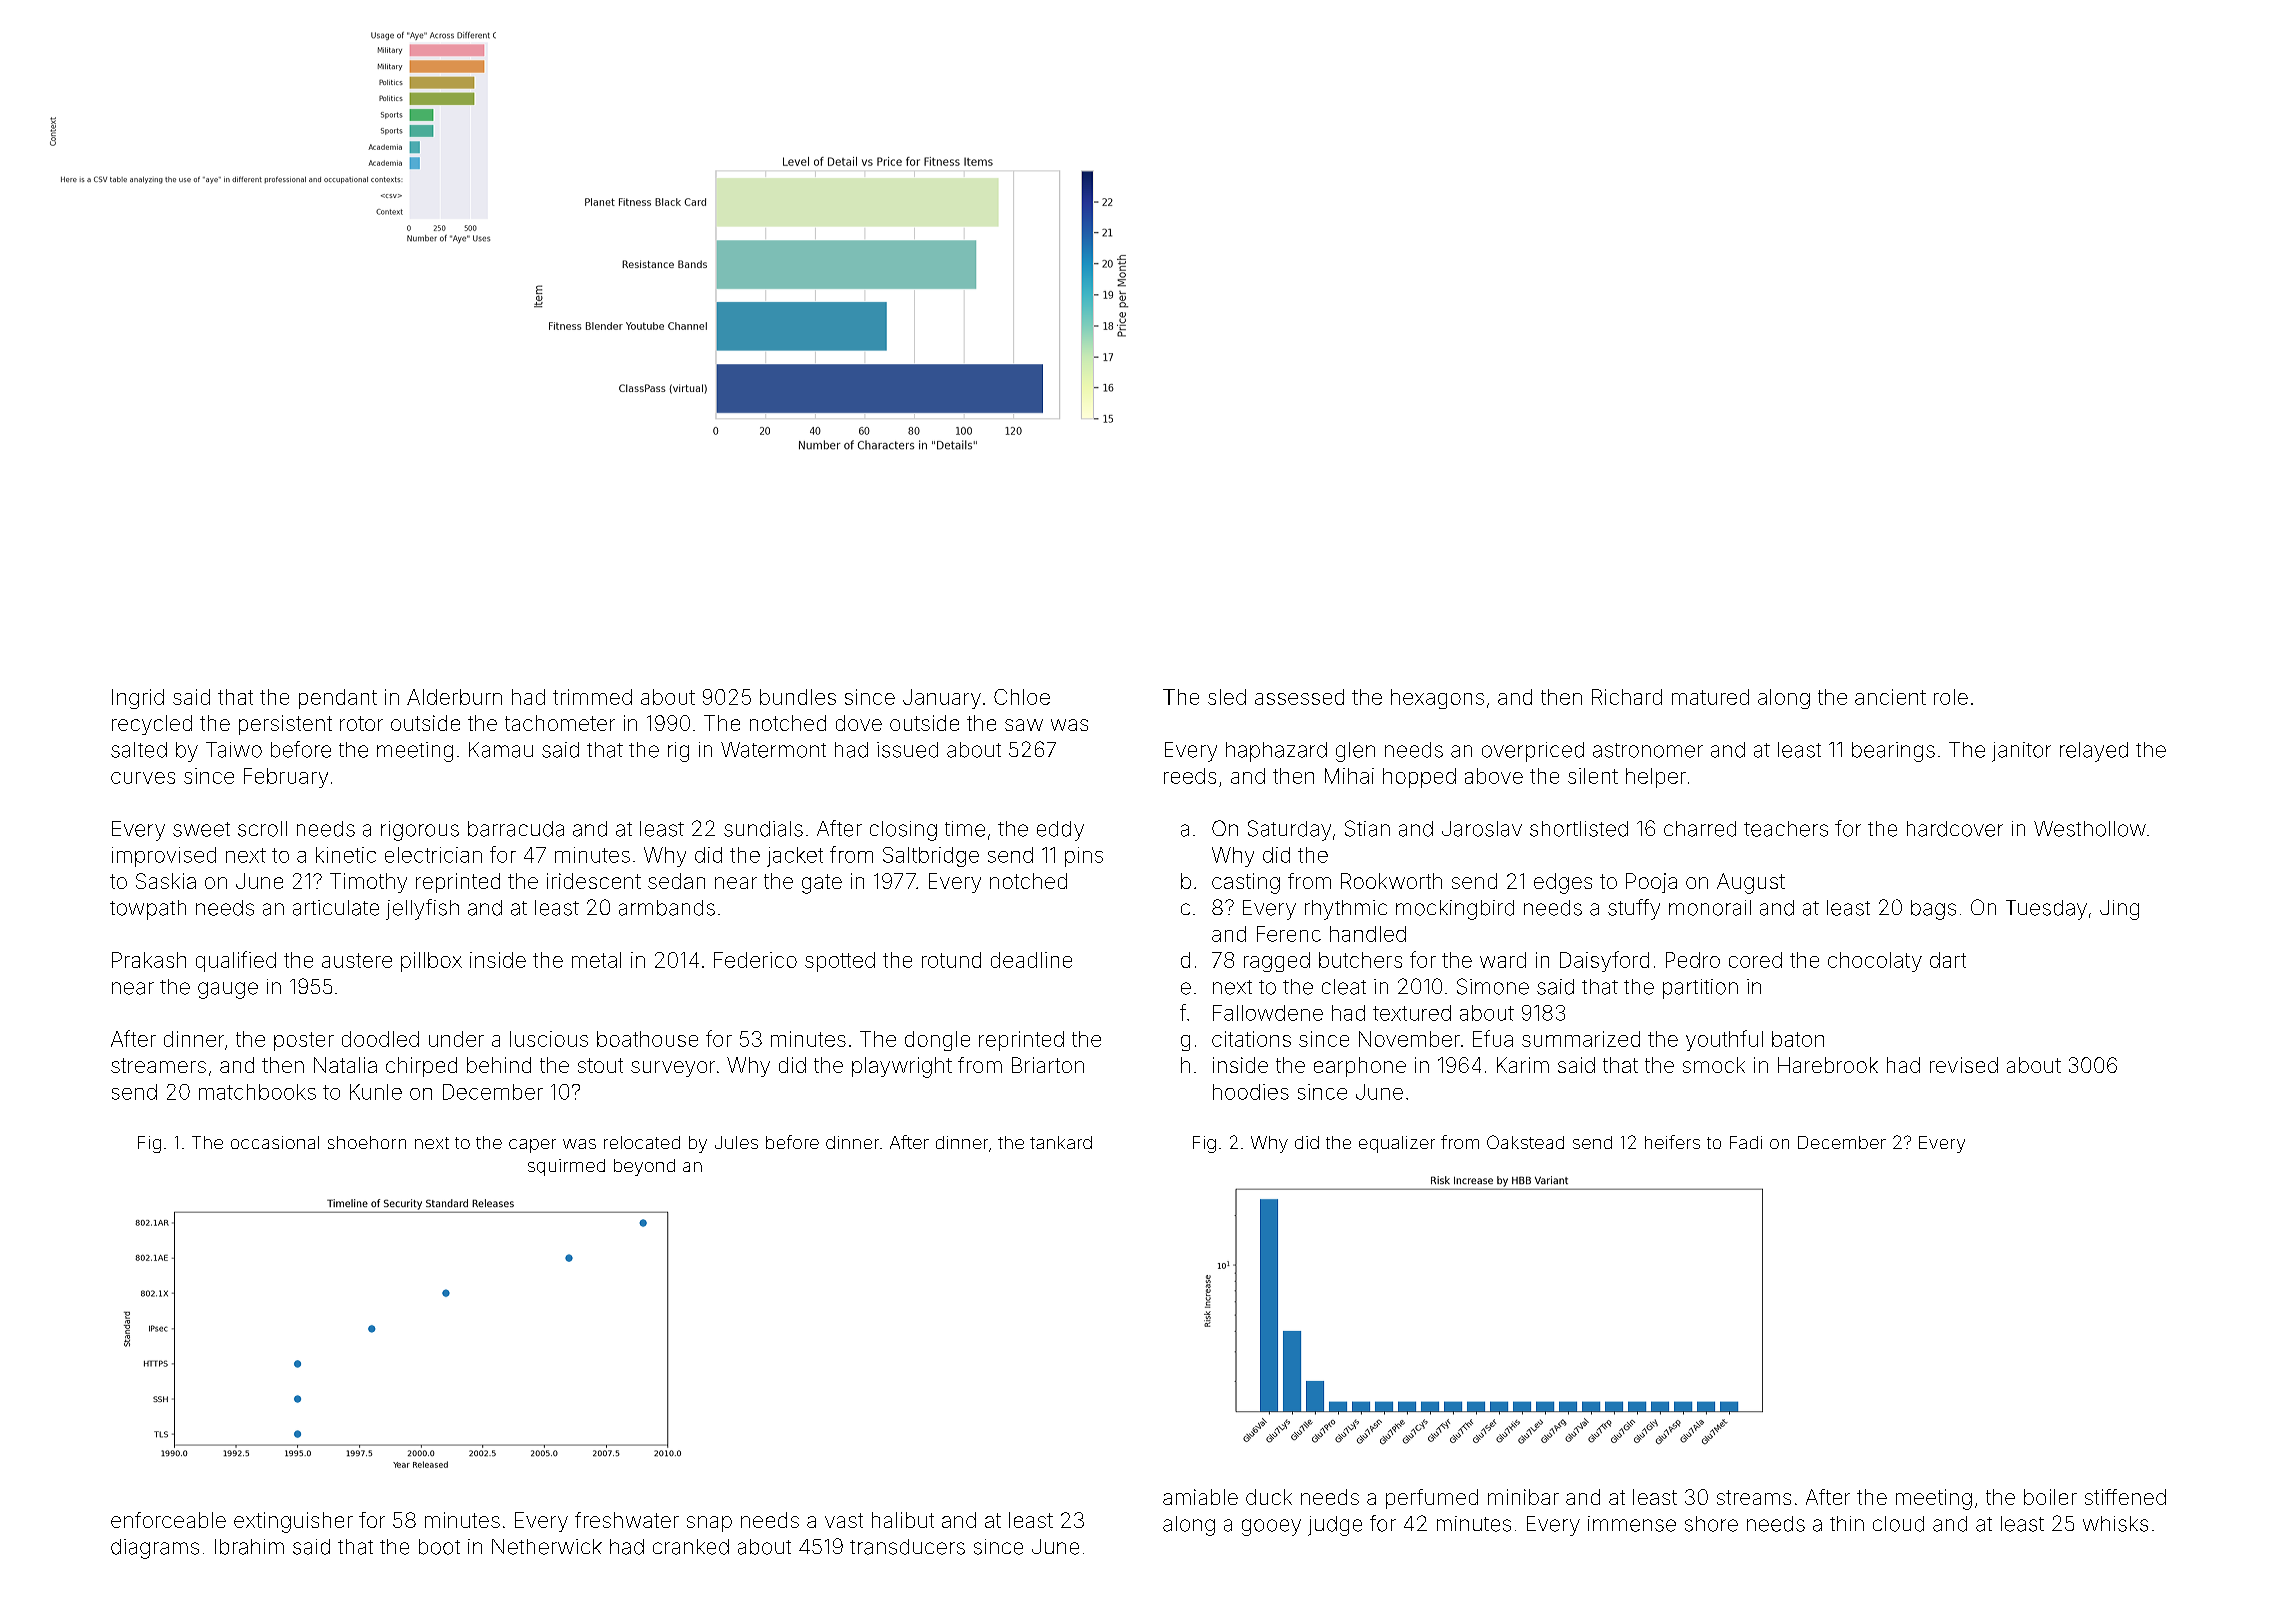 This screenshot has height=1614, width=2282. Describe the element at coordinates (1875, 962) in the screenshot. I see `chocolaty` at that location.
